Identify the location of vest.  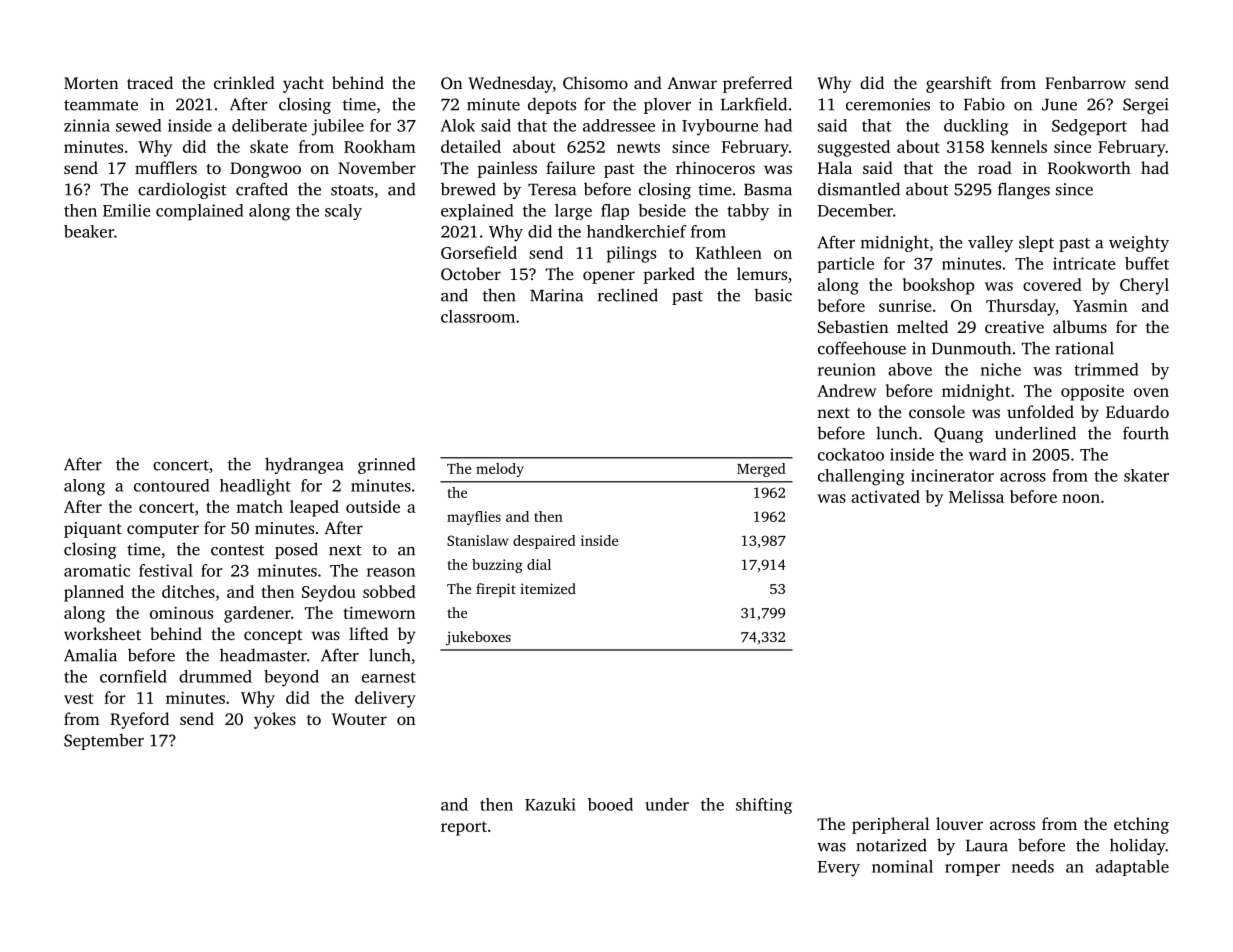
(78, 698).
